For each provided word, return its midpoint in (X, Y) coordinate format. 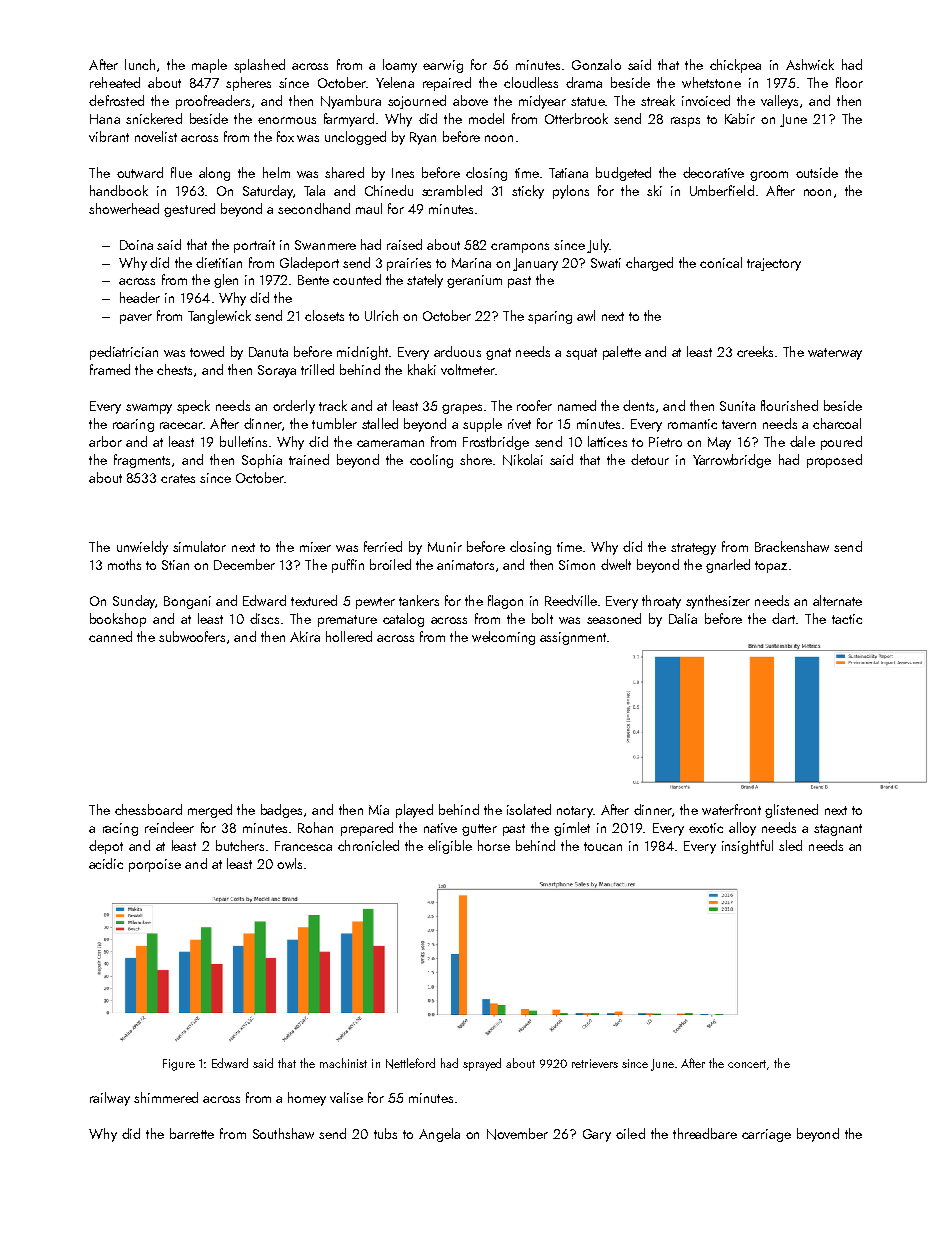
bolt (542, 618)
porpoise (155, 865)
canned (110, 636)
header (140, 297)
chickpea (735, 66)
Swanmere (325, 245)
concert (747, 1064)
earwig (443, 66)
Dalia (683, 618)
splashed (259, 66)
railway (110, 1099)
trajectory (774, 264)
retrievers (595, 1063)
